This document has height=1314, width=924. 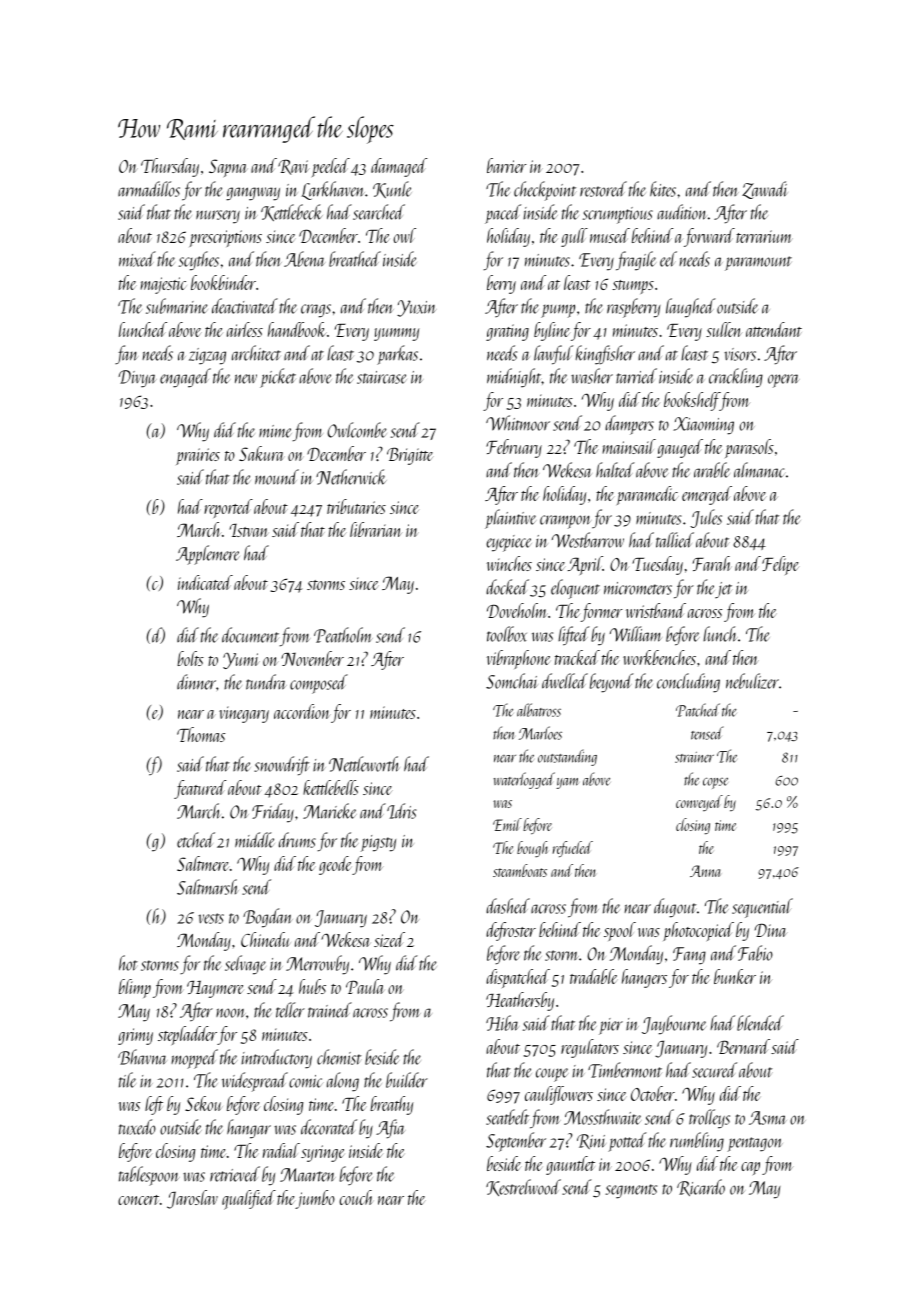 I want to click on bolts, so click(x=190, y=658).
